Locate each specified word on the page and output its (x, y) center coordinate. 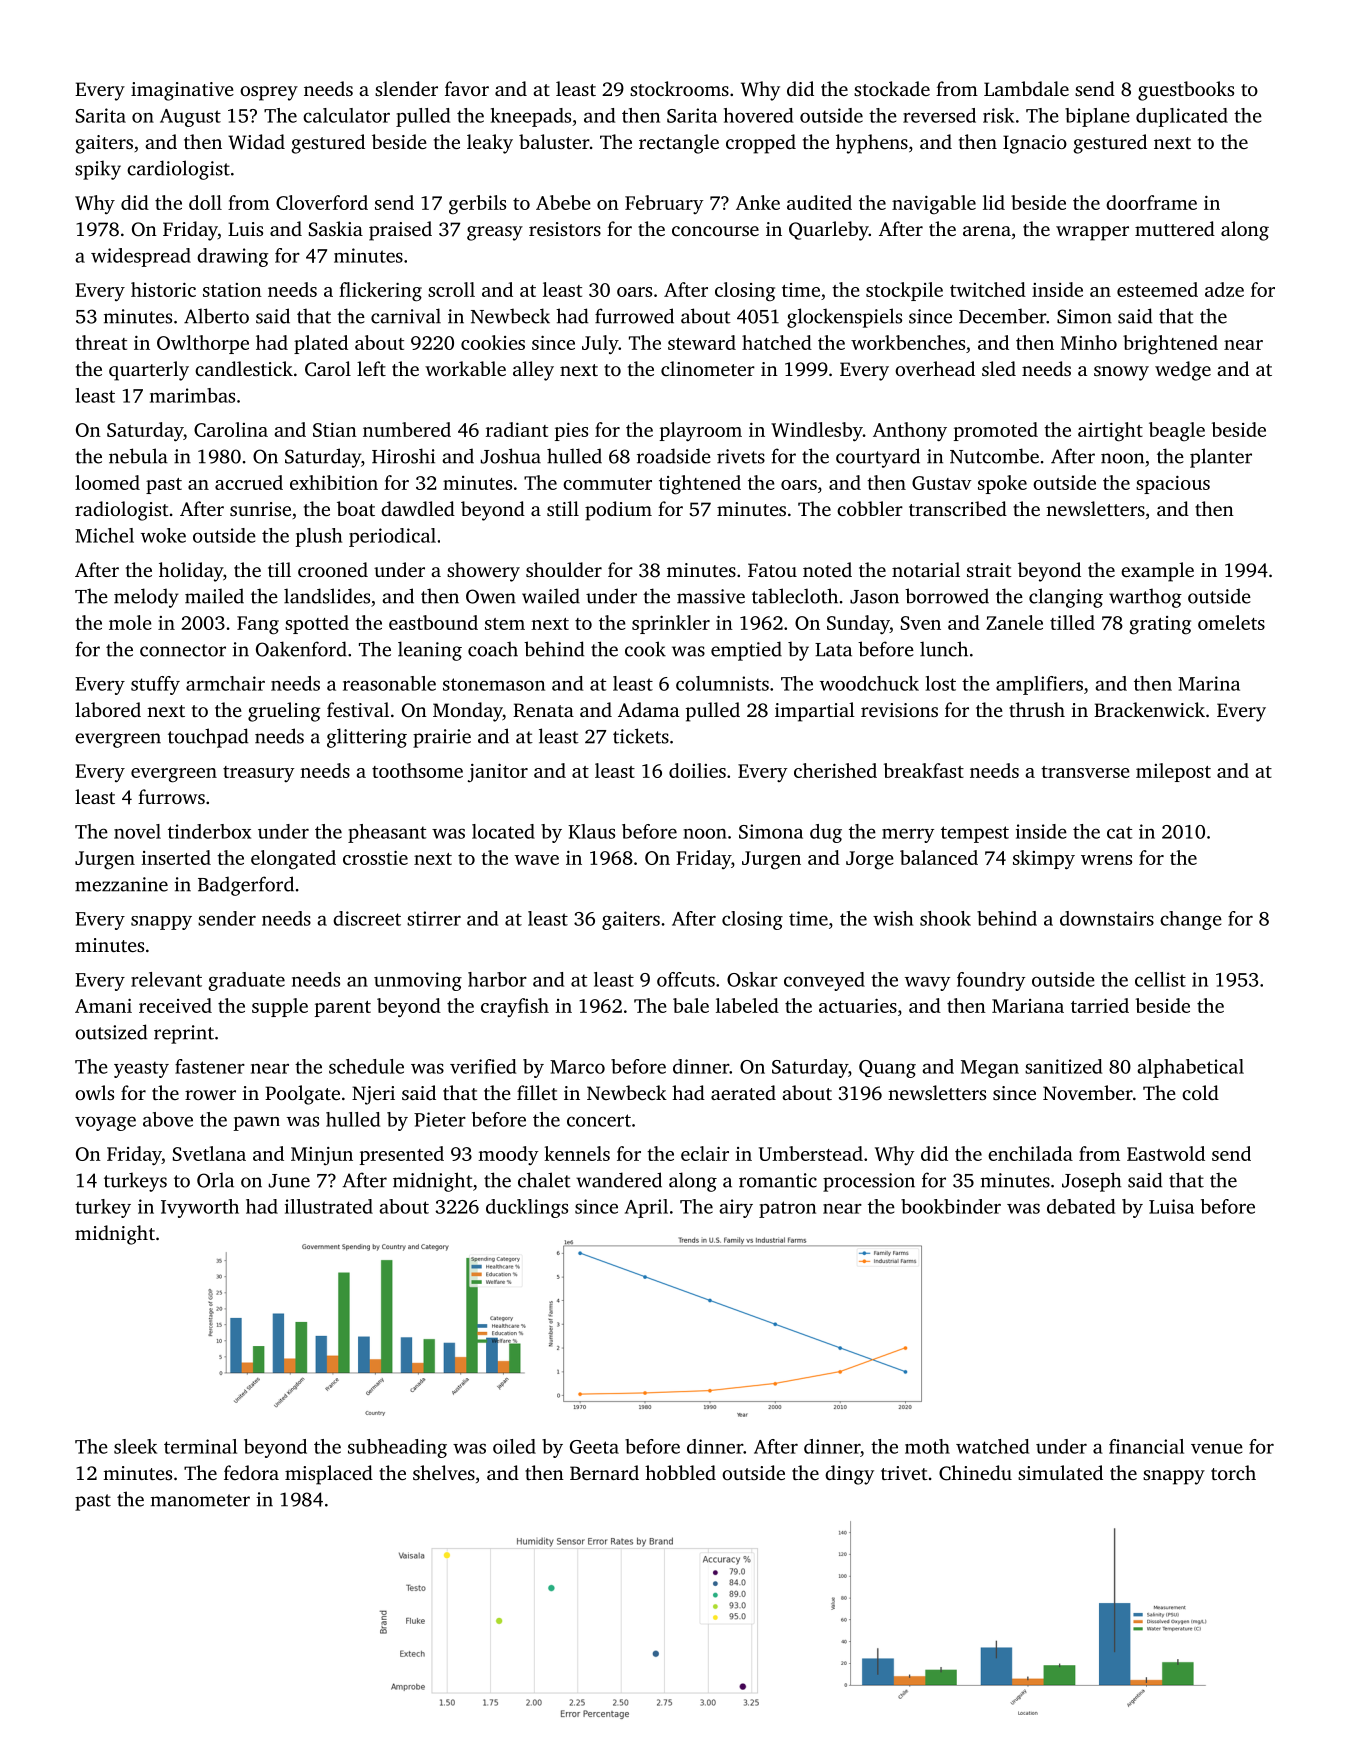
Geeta (594, 1447)
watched (992, 1446)
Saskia (336, 229)
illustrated (329, 1206)
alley (533, 371)
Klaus (591, 831)
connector (183, 650)
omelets (1231, 622)
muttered (1175, 228)
